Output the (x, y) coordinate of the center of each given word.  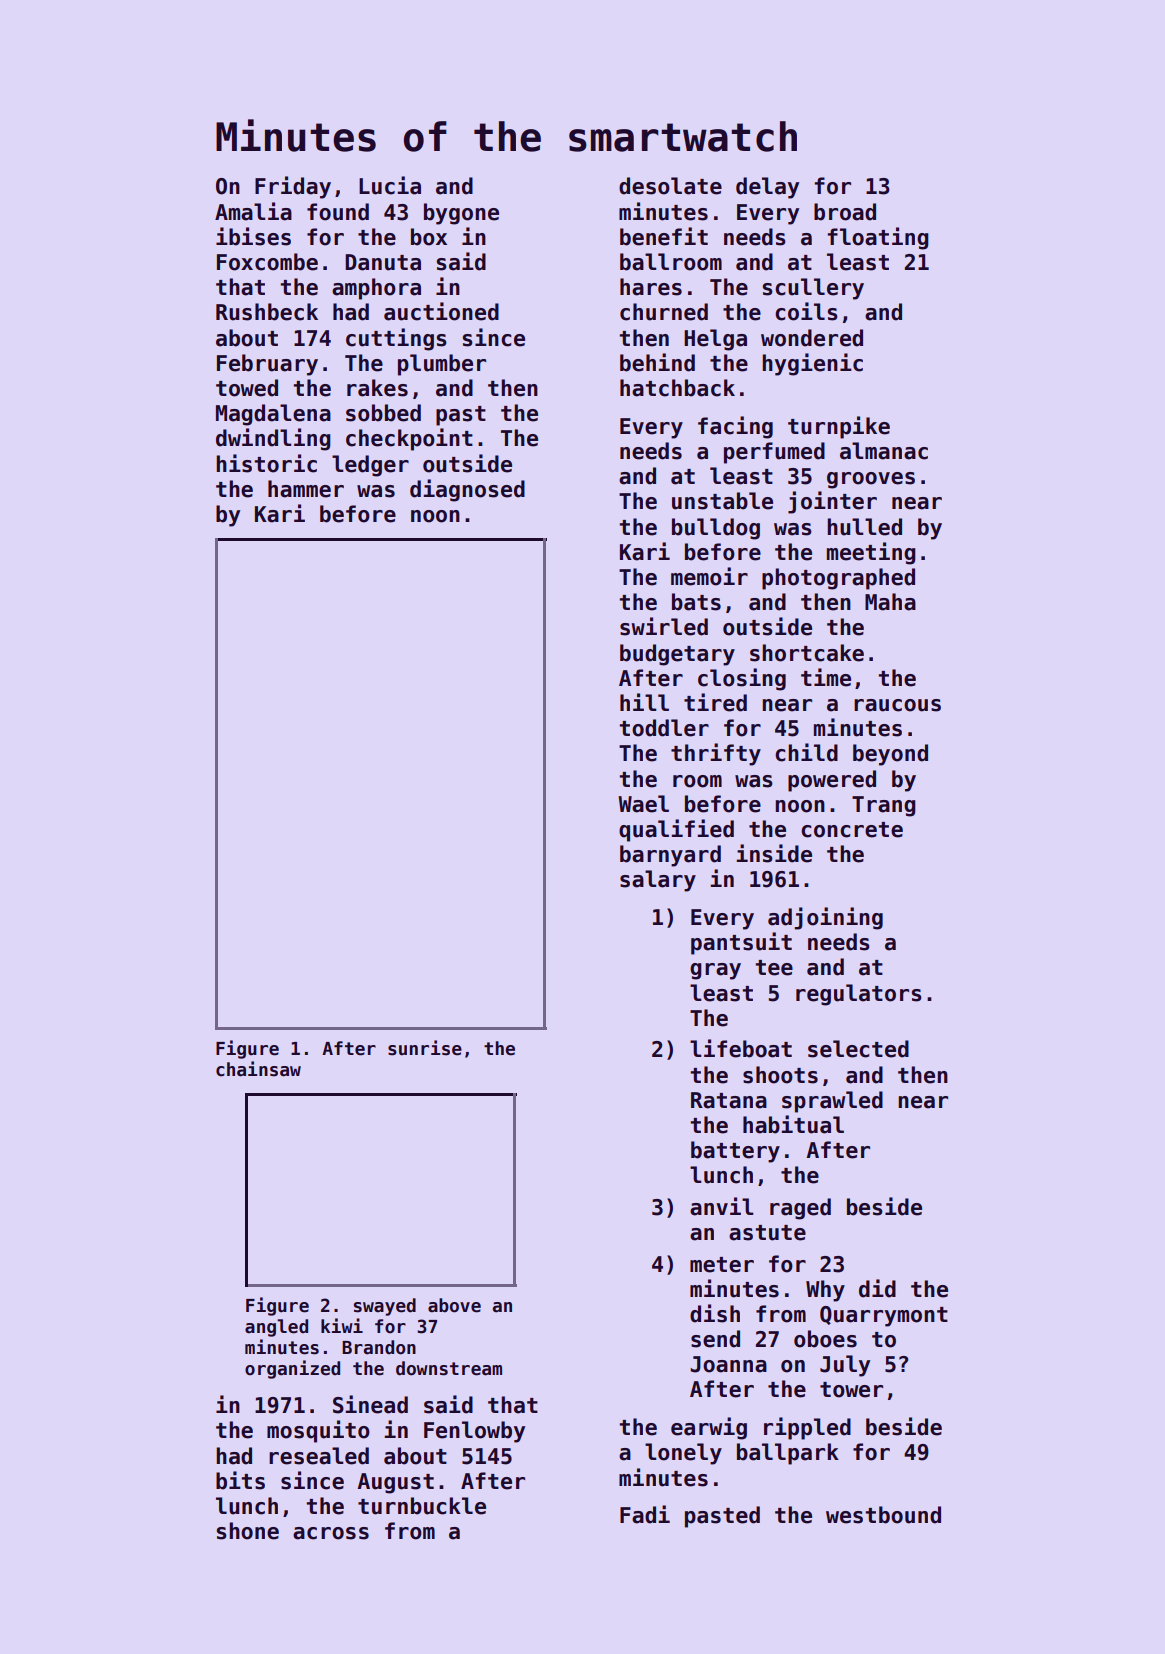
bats (696, 602)
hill (644, 702)
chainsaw (258, 1069)
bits (240, 1480)
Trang (884, 806)
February (267, 365)
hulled (864, 527)
